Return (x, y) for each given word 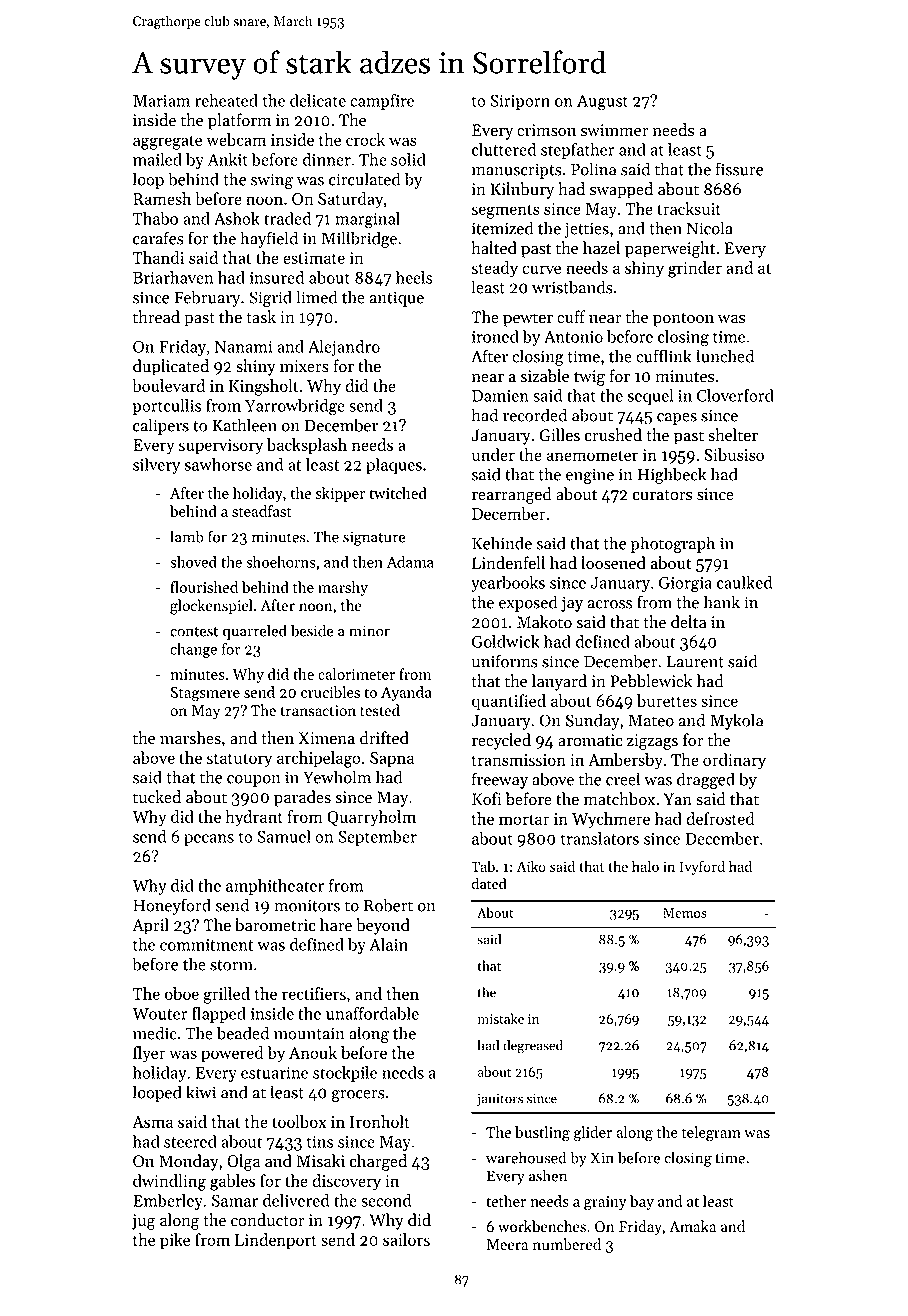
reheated (226, 100)
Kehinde (502, 543)
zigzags (652, 742)
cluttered (504, 149)
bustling (542, 1134)
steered (190, 1141)
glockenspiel (211, 607)
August (602, 103)
